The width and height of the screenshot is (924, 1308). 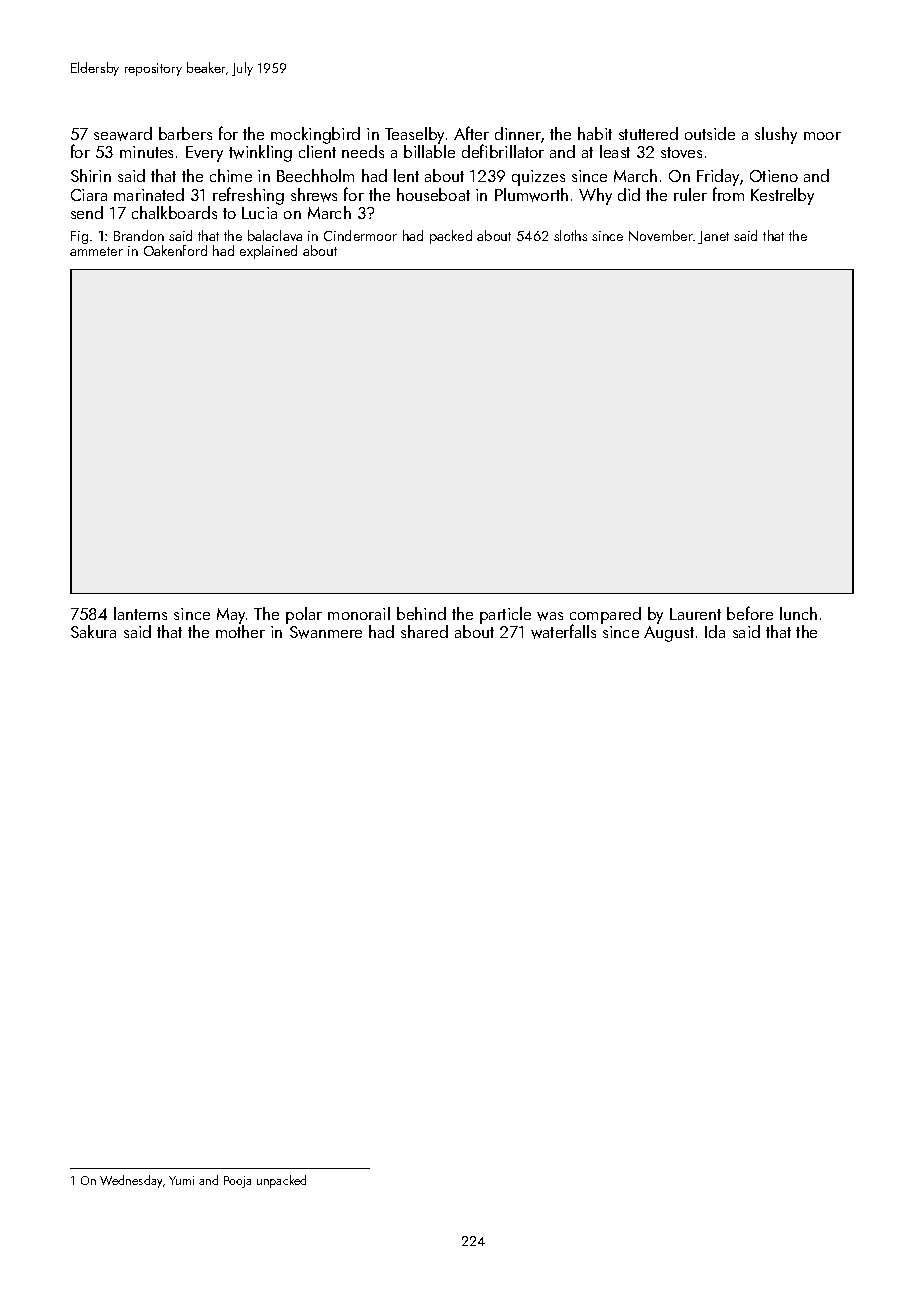 What do you see at coordinates (326, 632) in the screenshot?
I see `Swanmere` at bounding box center [326, 632].
